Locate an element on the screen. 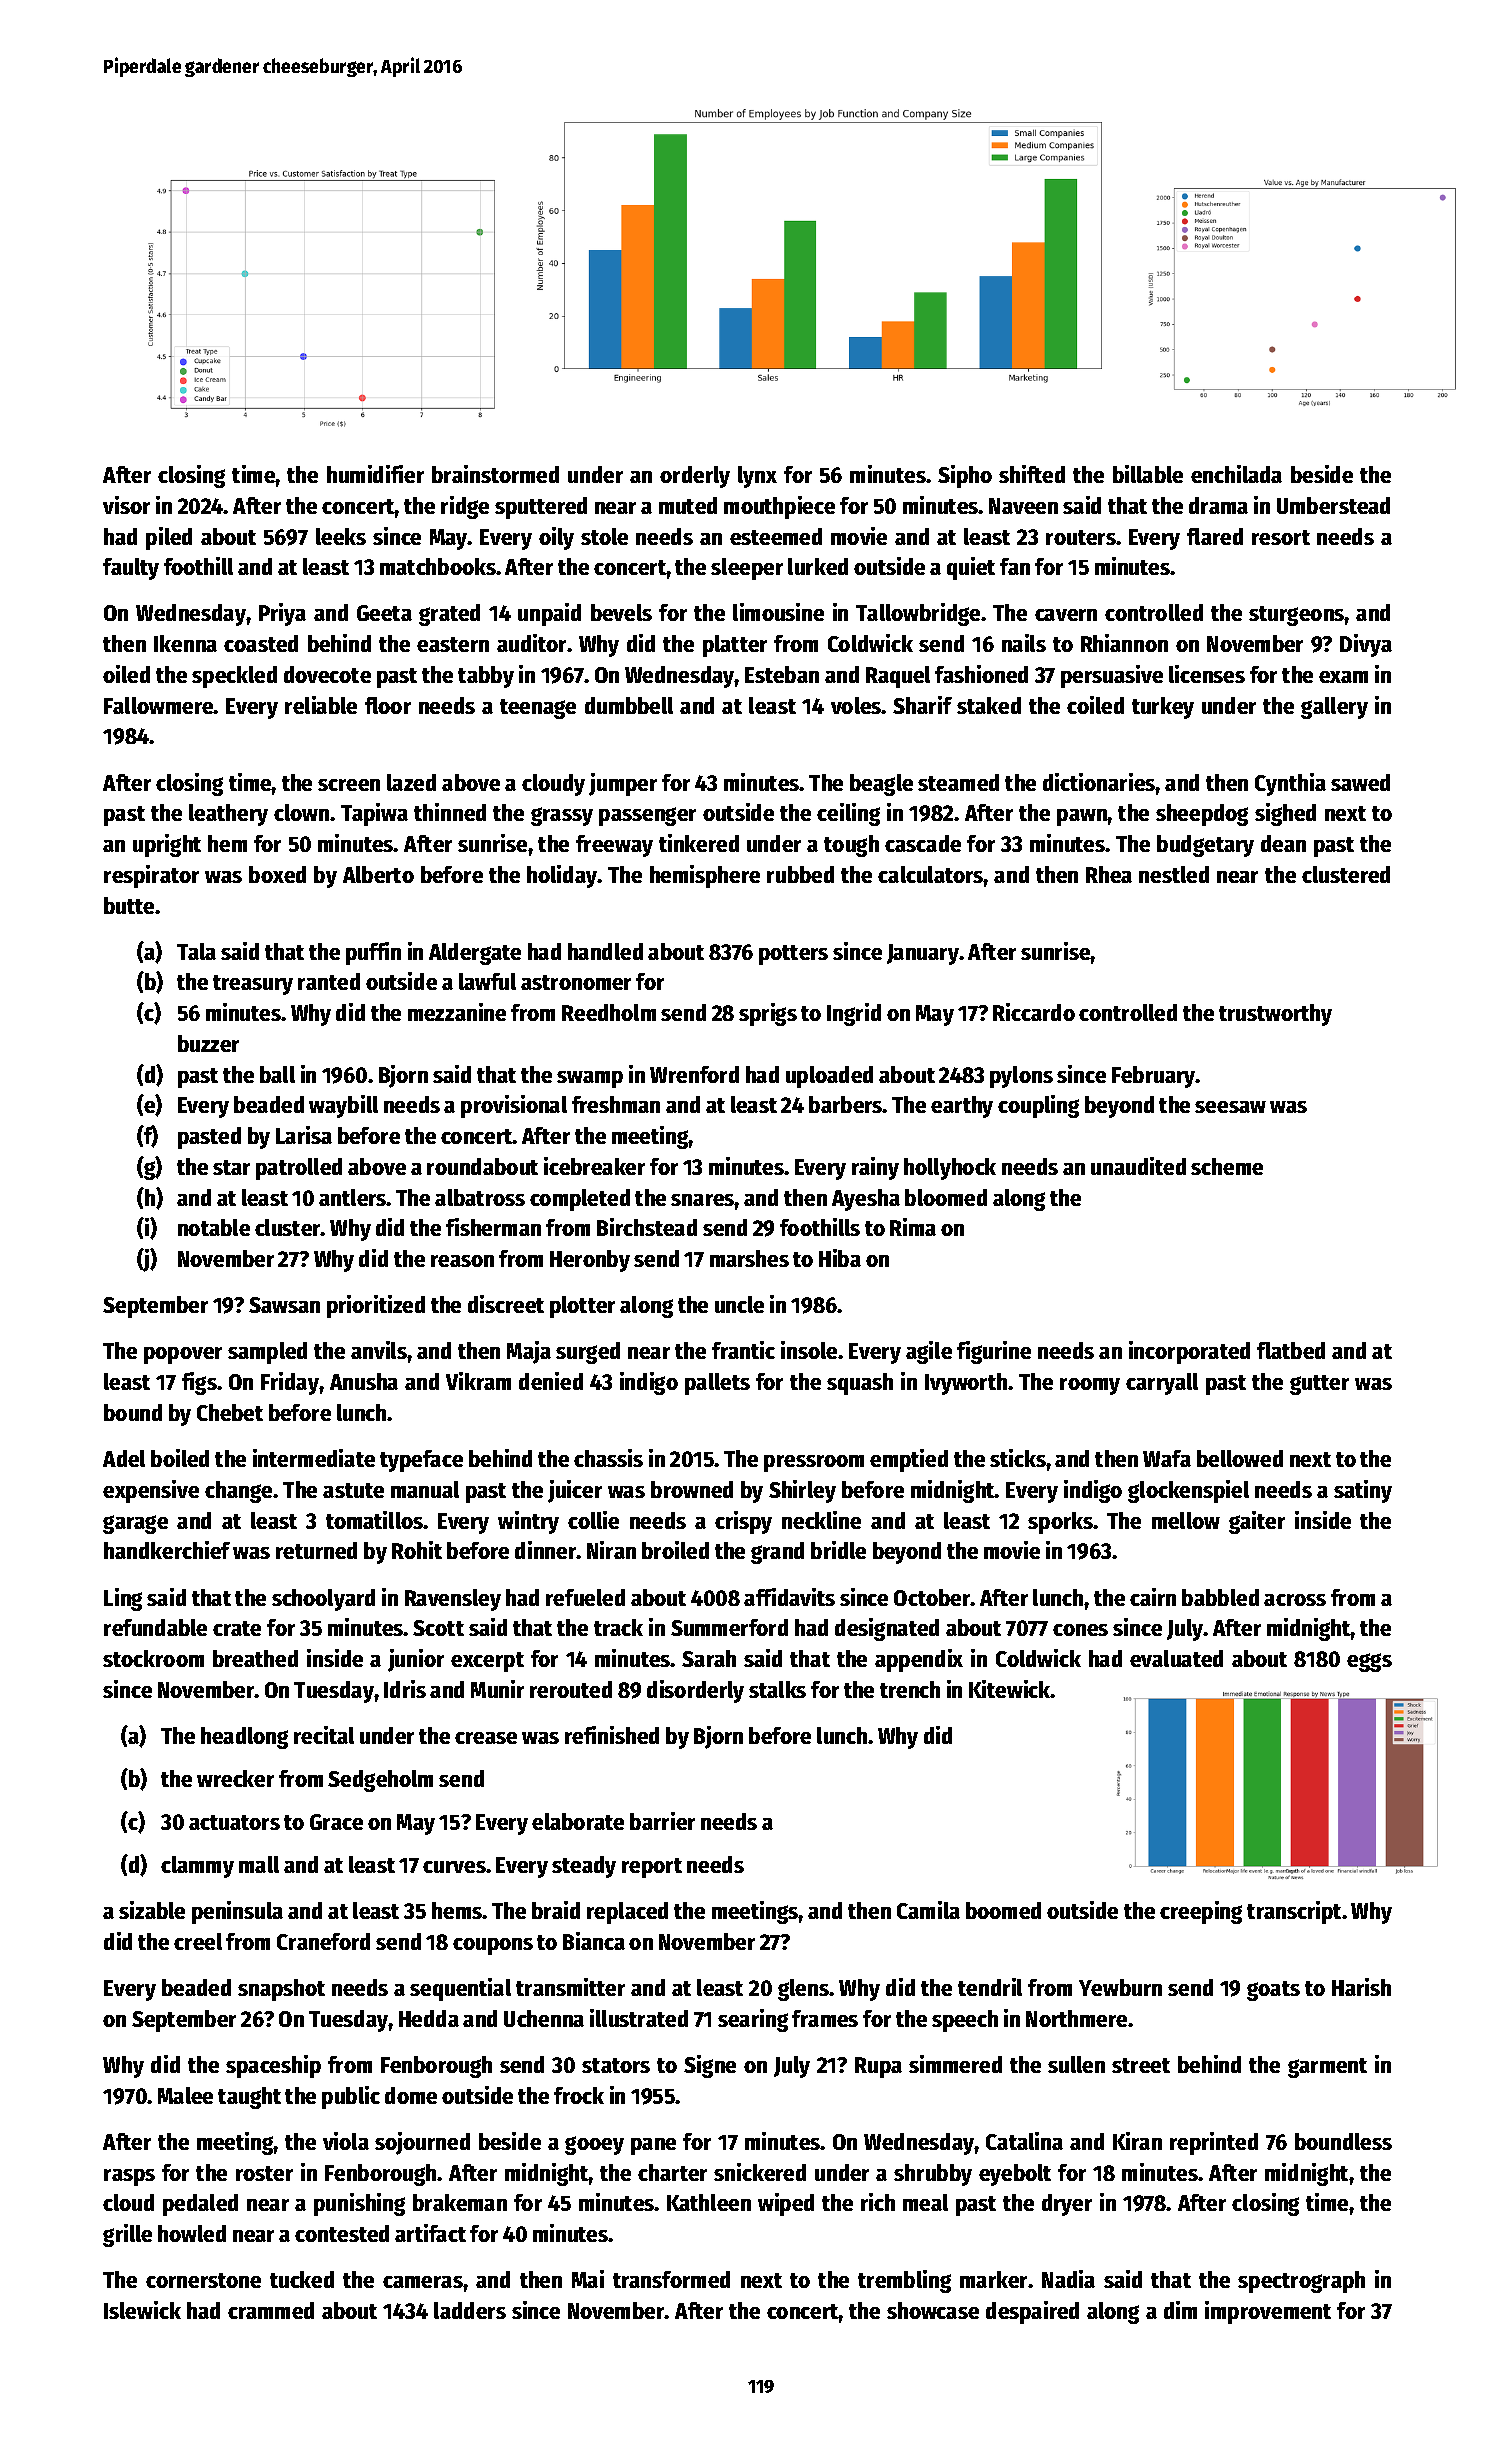 The height and width of the screenshot is (2464, 1496). Shirley is located at coordinates (802, 1491).
